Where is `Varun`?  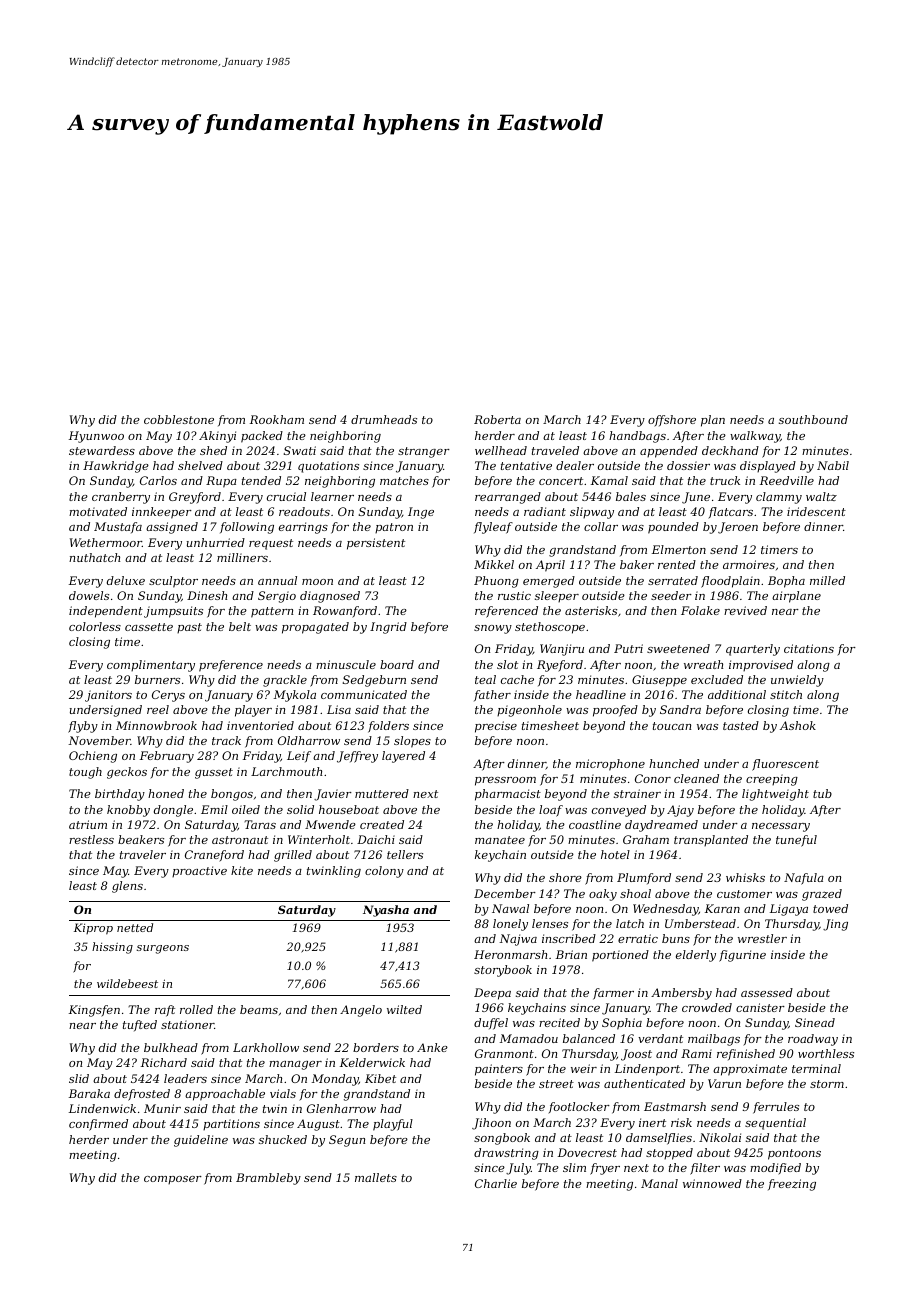
Varun is located at coordinates (724, 1083).
